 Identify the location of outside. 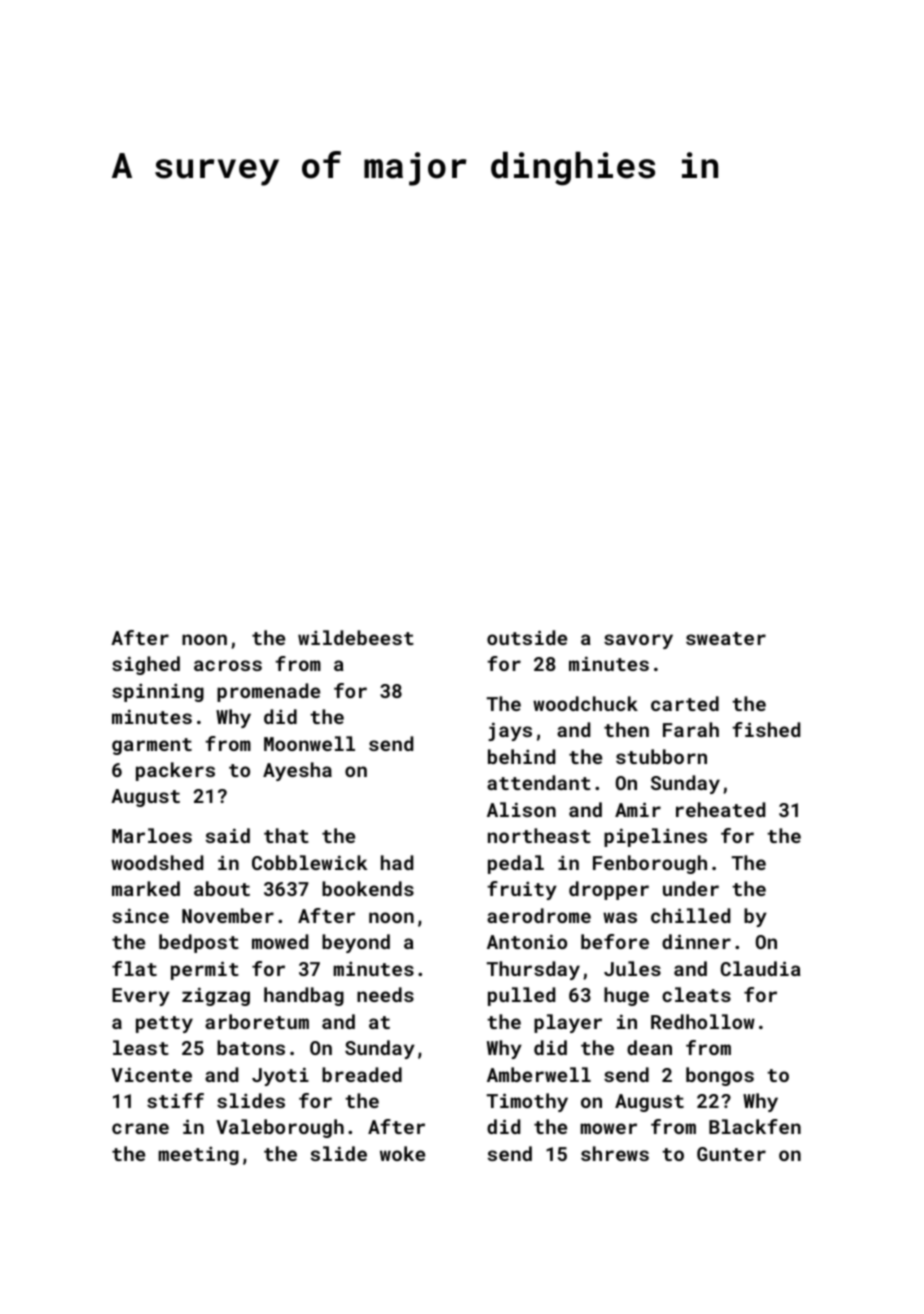
(527, 637).
